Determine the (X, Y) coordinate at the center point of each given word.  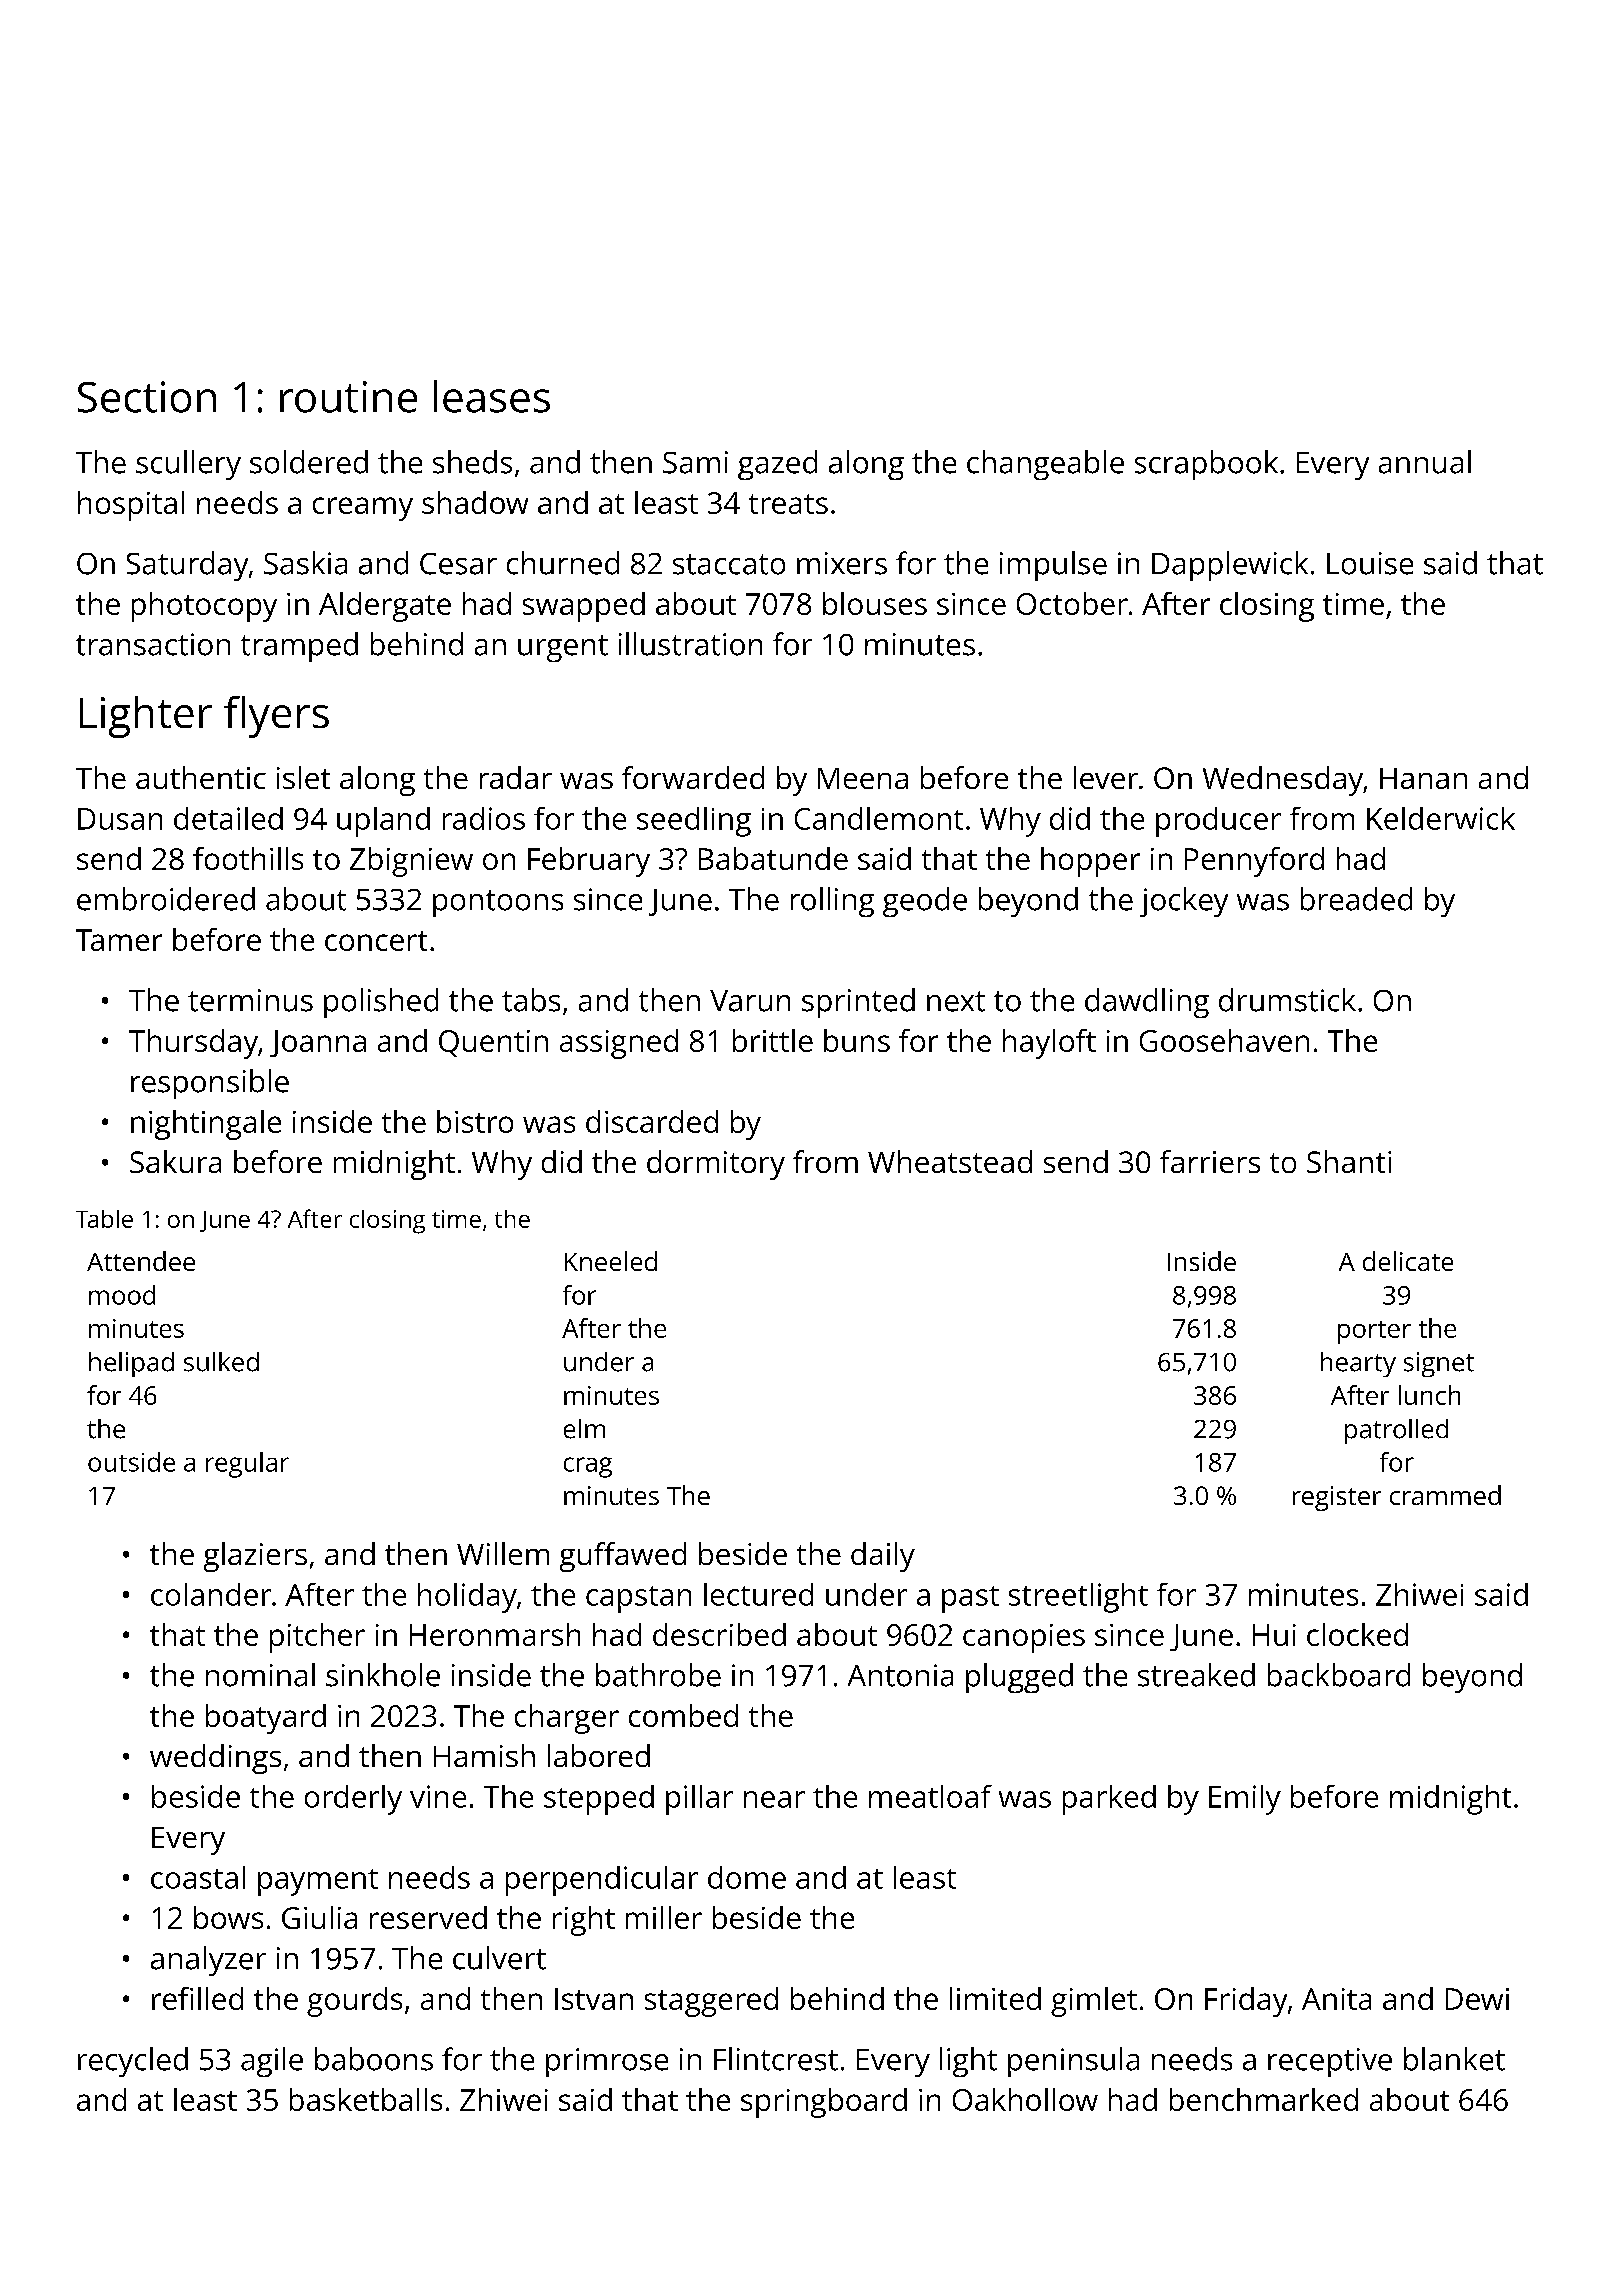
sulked (221, 1362)
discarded (652, 1121)
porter (1374, 1332)
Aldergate (385, 607)
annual (1425, 462)
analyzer (208, 1961)
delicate (1408, 1261)
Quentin (493, 1043)
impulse (1053, 566)
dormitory (716, 1165)
